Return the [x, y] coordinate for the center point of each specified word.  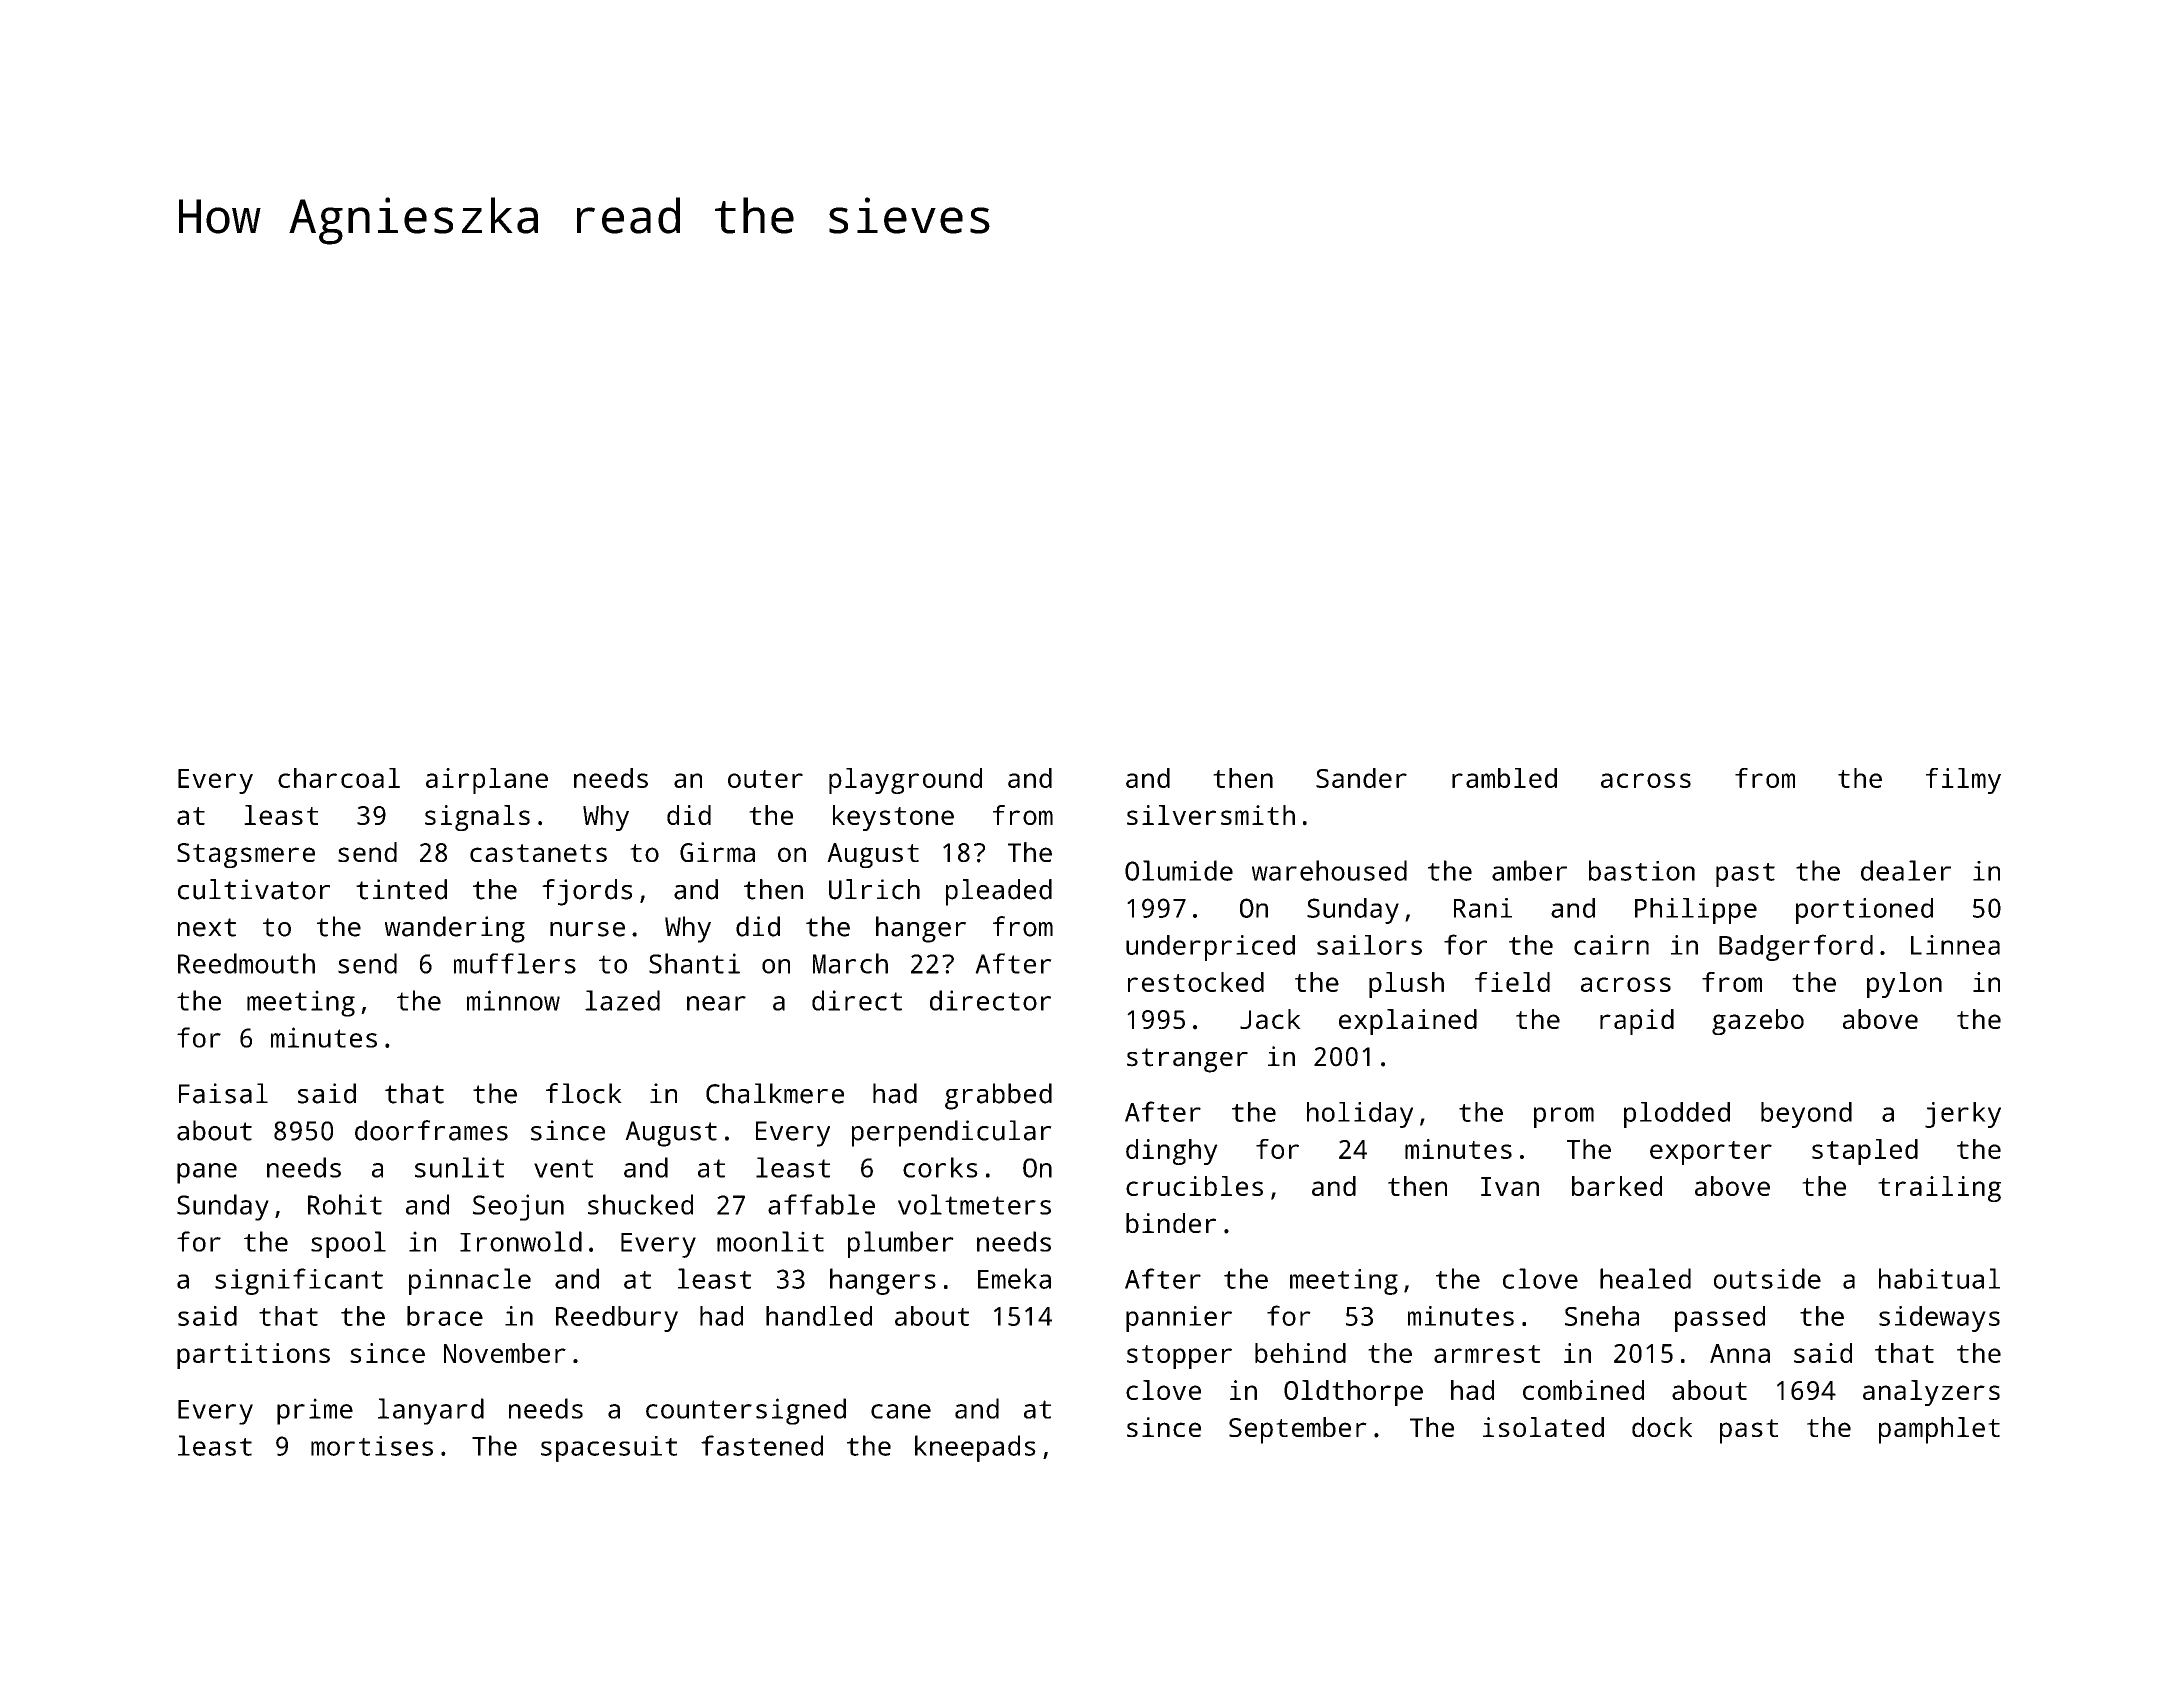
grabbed [998, 1096]
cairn [1611, 945]
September [1298, 1430]
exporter [1711, 1153]
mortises [372, 1446]
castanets [538, 853]
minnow [513, 1000]
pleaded [999, 892]
